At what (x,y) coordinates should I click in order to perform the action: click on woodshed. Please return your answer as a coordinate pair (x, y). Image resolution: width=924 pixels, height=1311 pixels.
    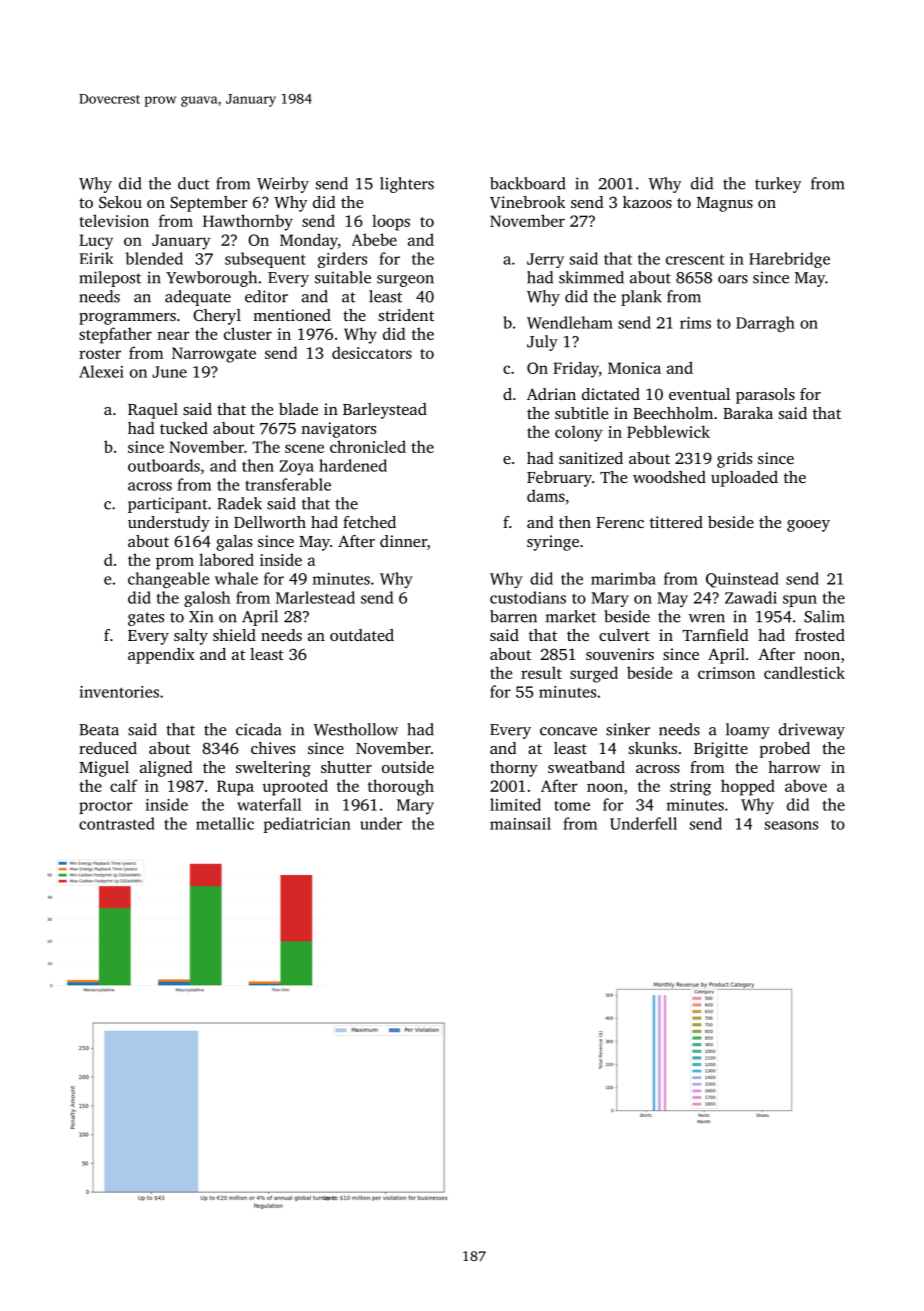
    Looking at the image, I should click on (669, 477).
